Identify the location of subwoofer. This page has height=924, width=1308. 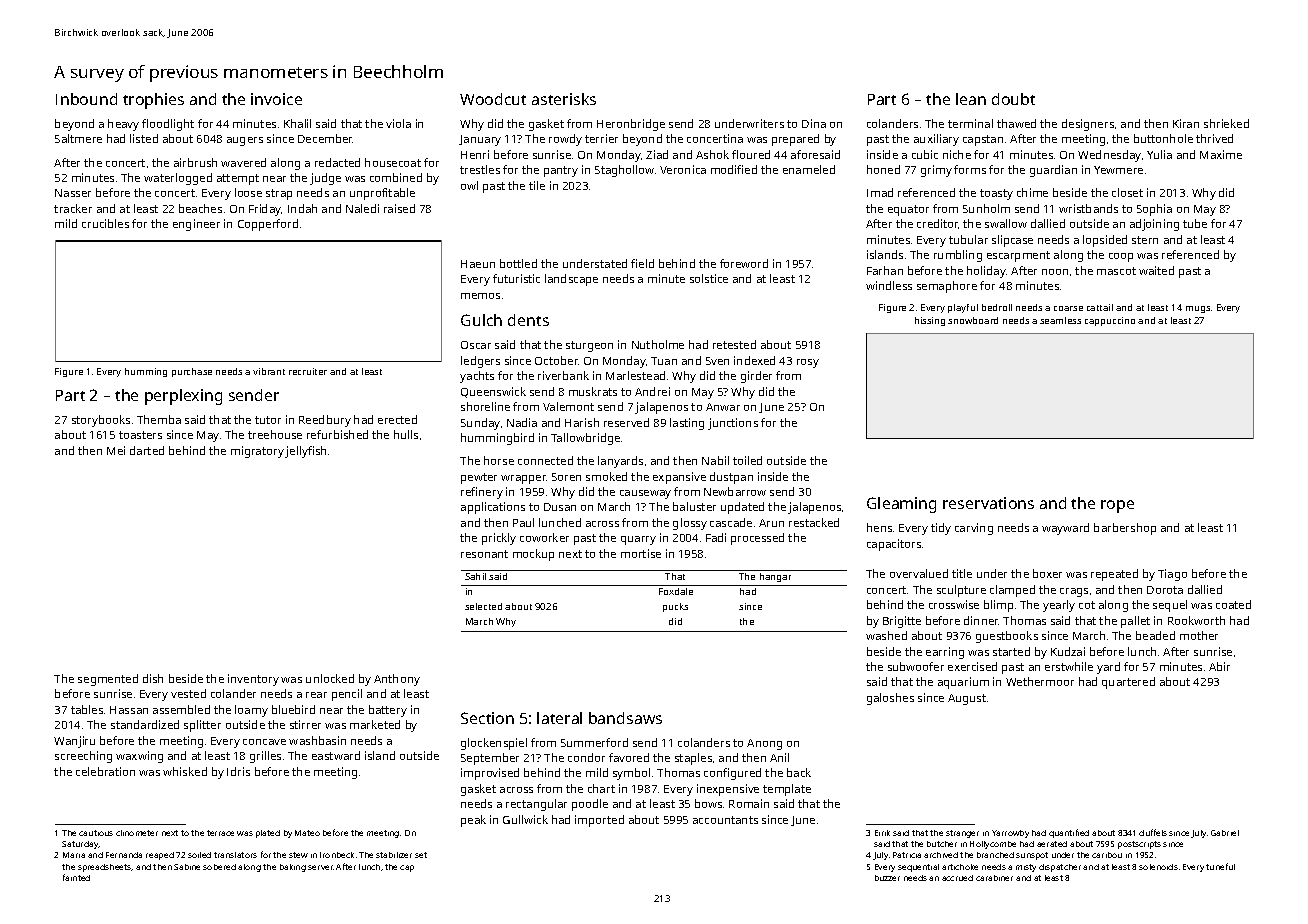
(916, 666).
